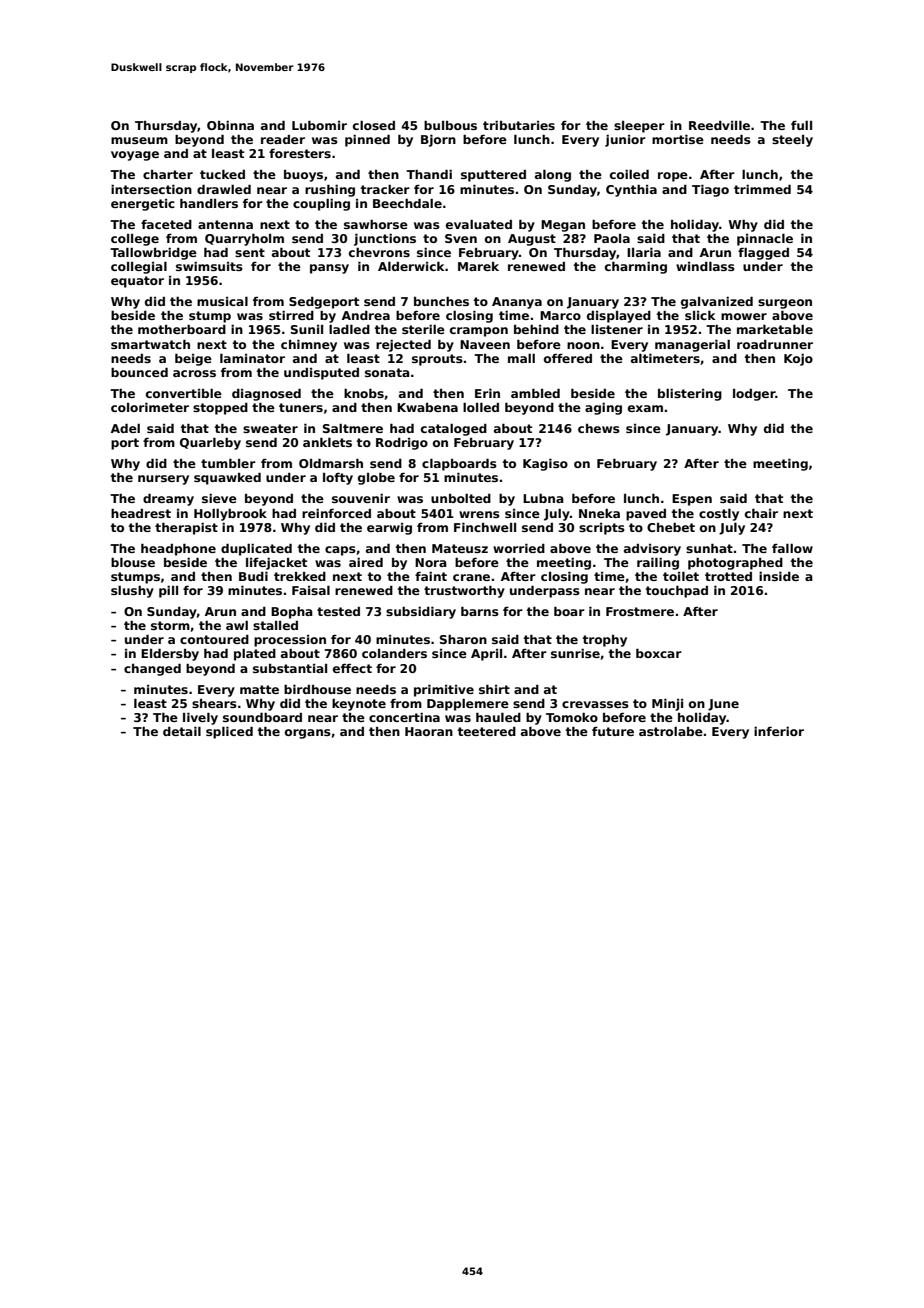  I want to click on Sharon, so click(463, 639).
